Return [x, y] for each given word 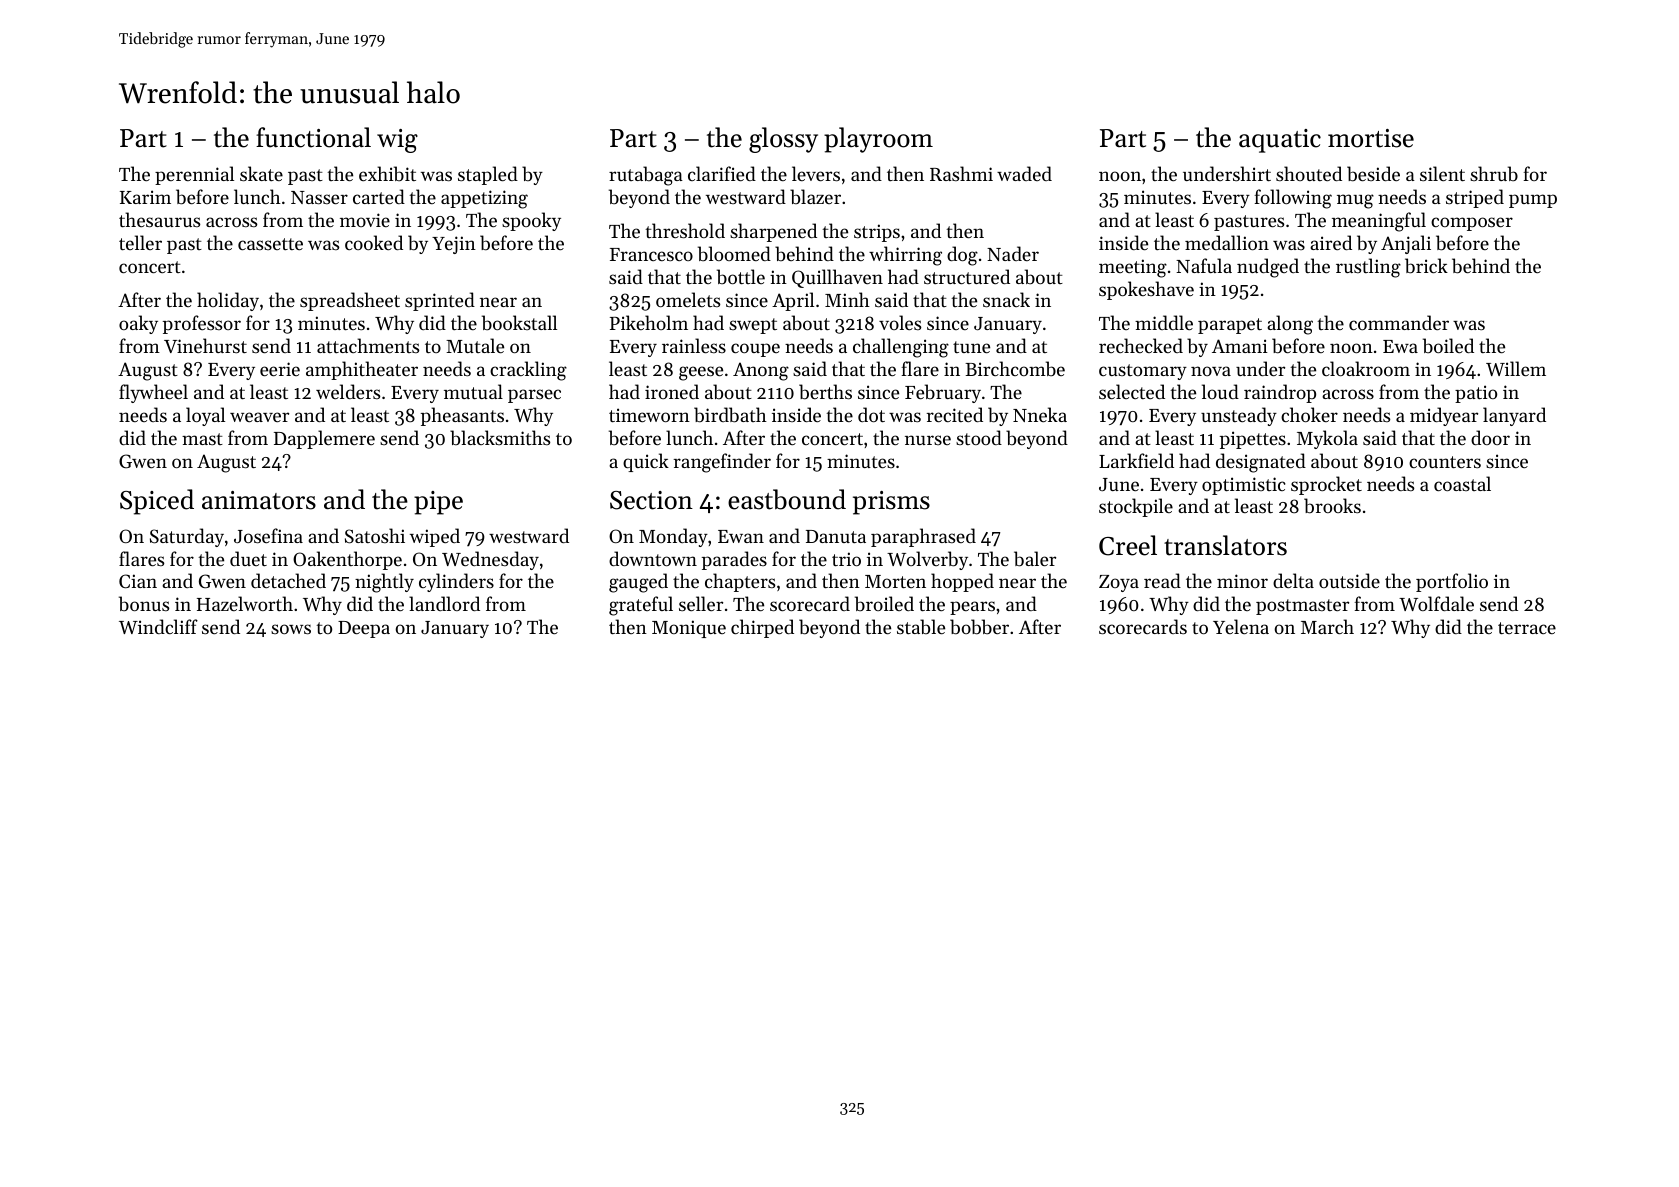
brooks [1332, 506]
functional [313, 137]
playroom [878, 140]
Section [651, 500]
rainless [694, 345]
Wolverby [927, 560]
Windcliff [158, 626]
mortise [1371, 138]
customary [1143, 372]
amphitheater [362, 370]
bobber [979, 627]
